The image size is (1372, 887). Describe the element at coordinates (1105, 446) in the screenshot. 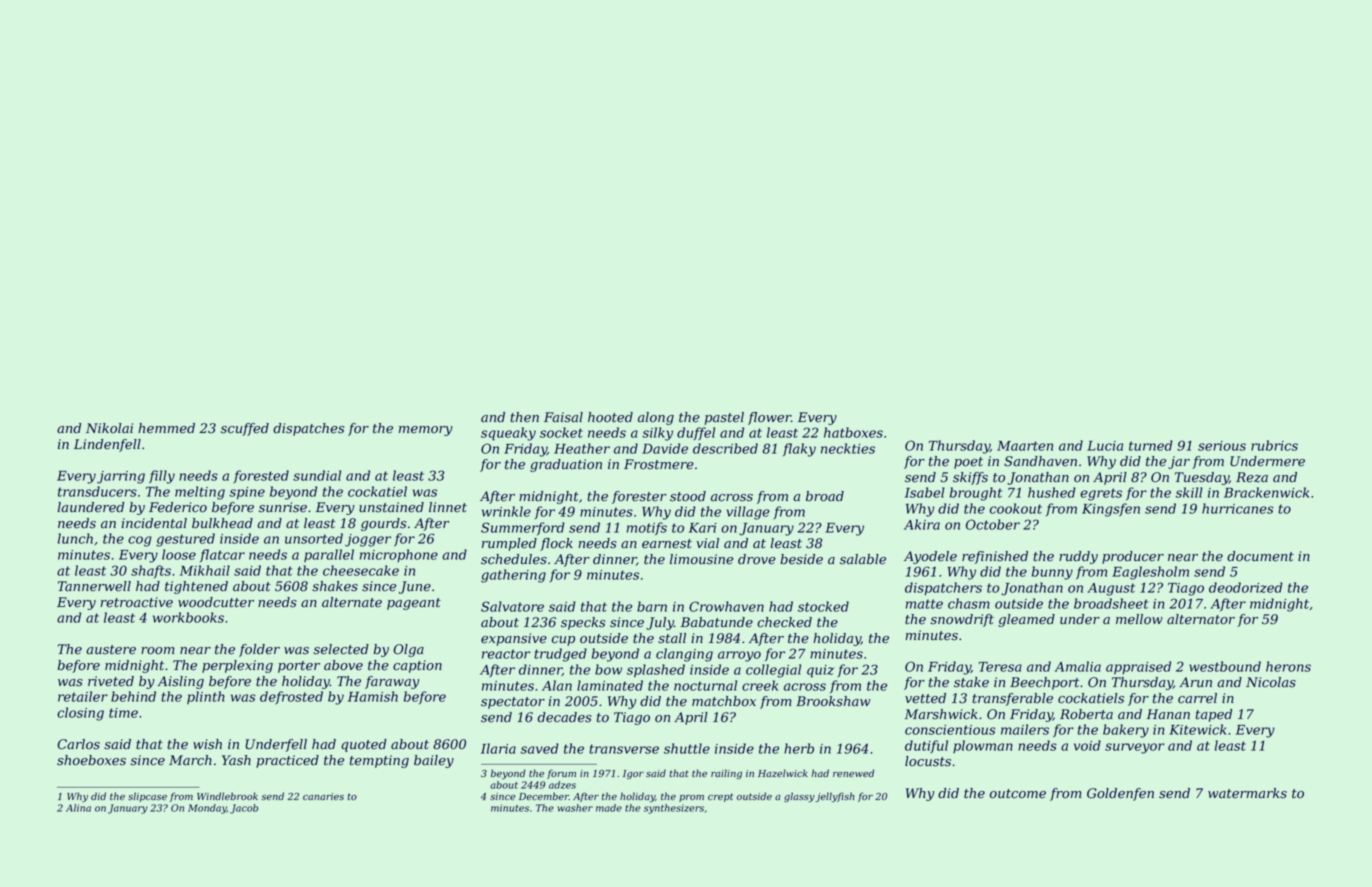

I see `Lucia` at that location.
